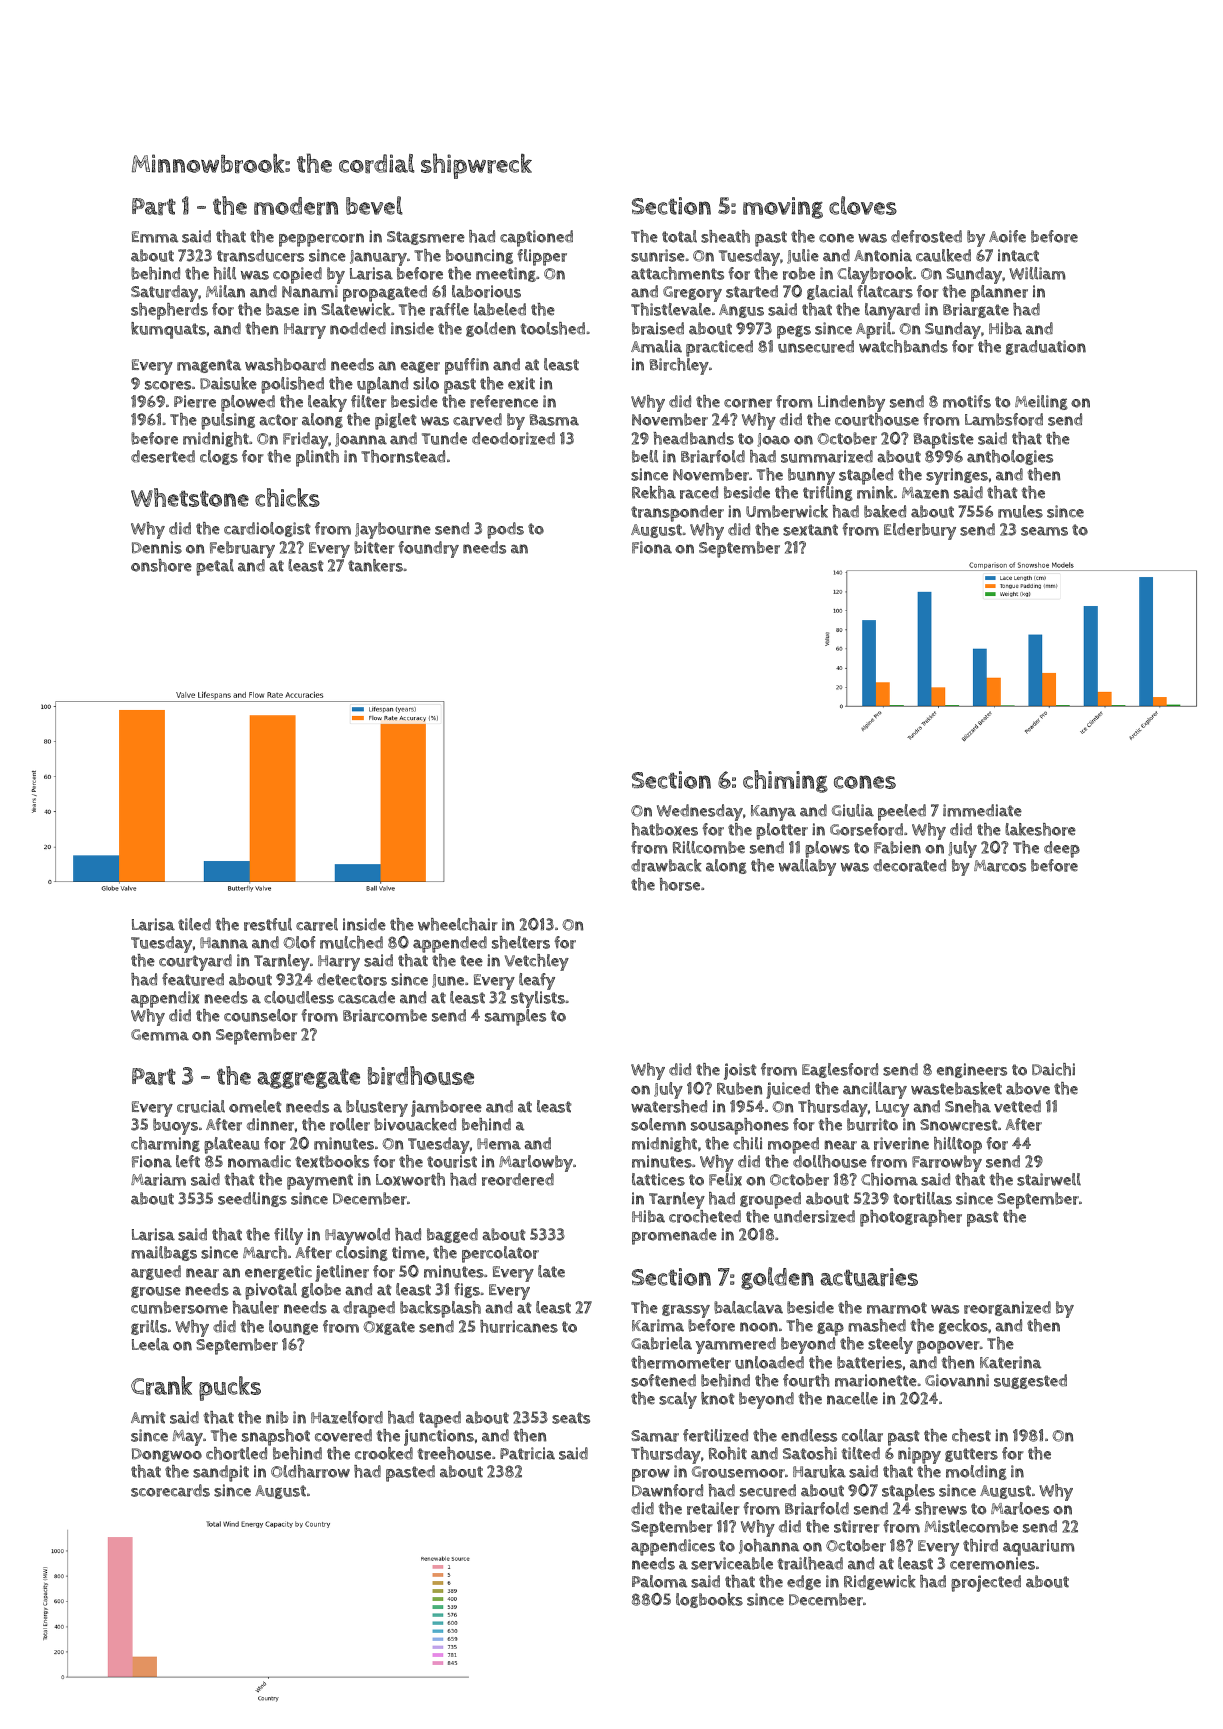  Describe the element at coordinates (665, 829) in the screenshot. I see `hatboxes` at that location.
